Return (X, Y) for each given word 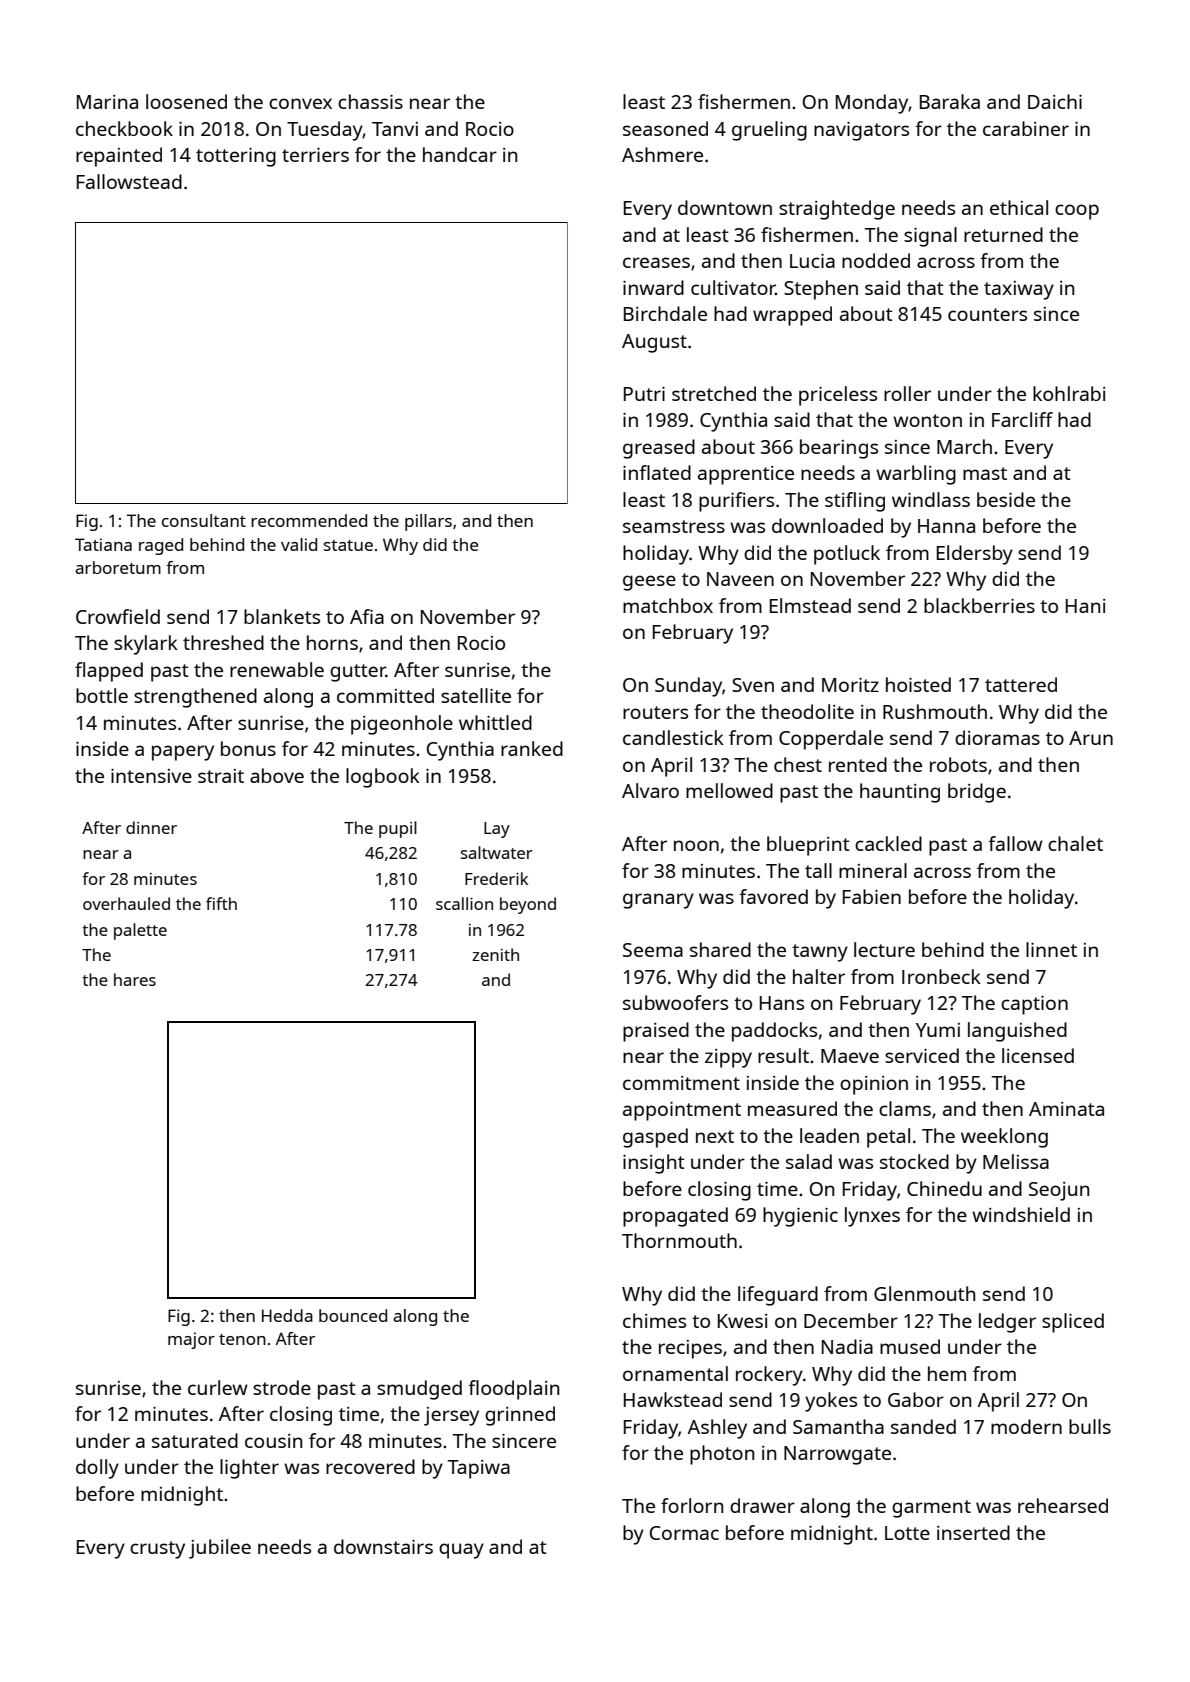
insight (654, 1164)
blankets (282, 616)
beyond (528, 905)
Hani (1085, 606)
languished (1017, 1032)
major (191, 1340)
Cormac (684, 1533)
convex (300, 103)
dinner (151, 827)
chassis (370, 101)
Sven (753, 685)
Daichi (1055, 101)
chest (798, 764)
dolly (97, 1469)
